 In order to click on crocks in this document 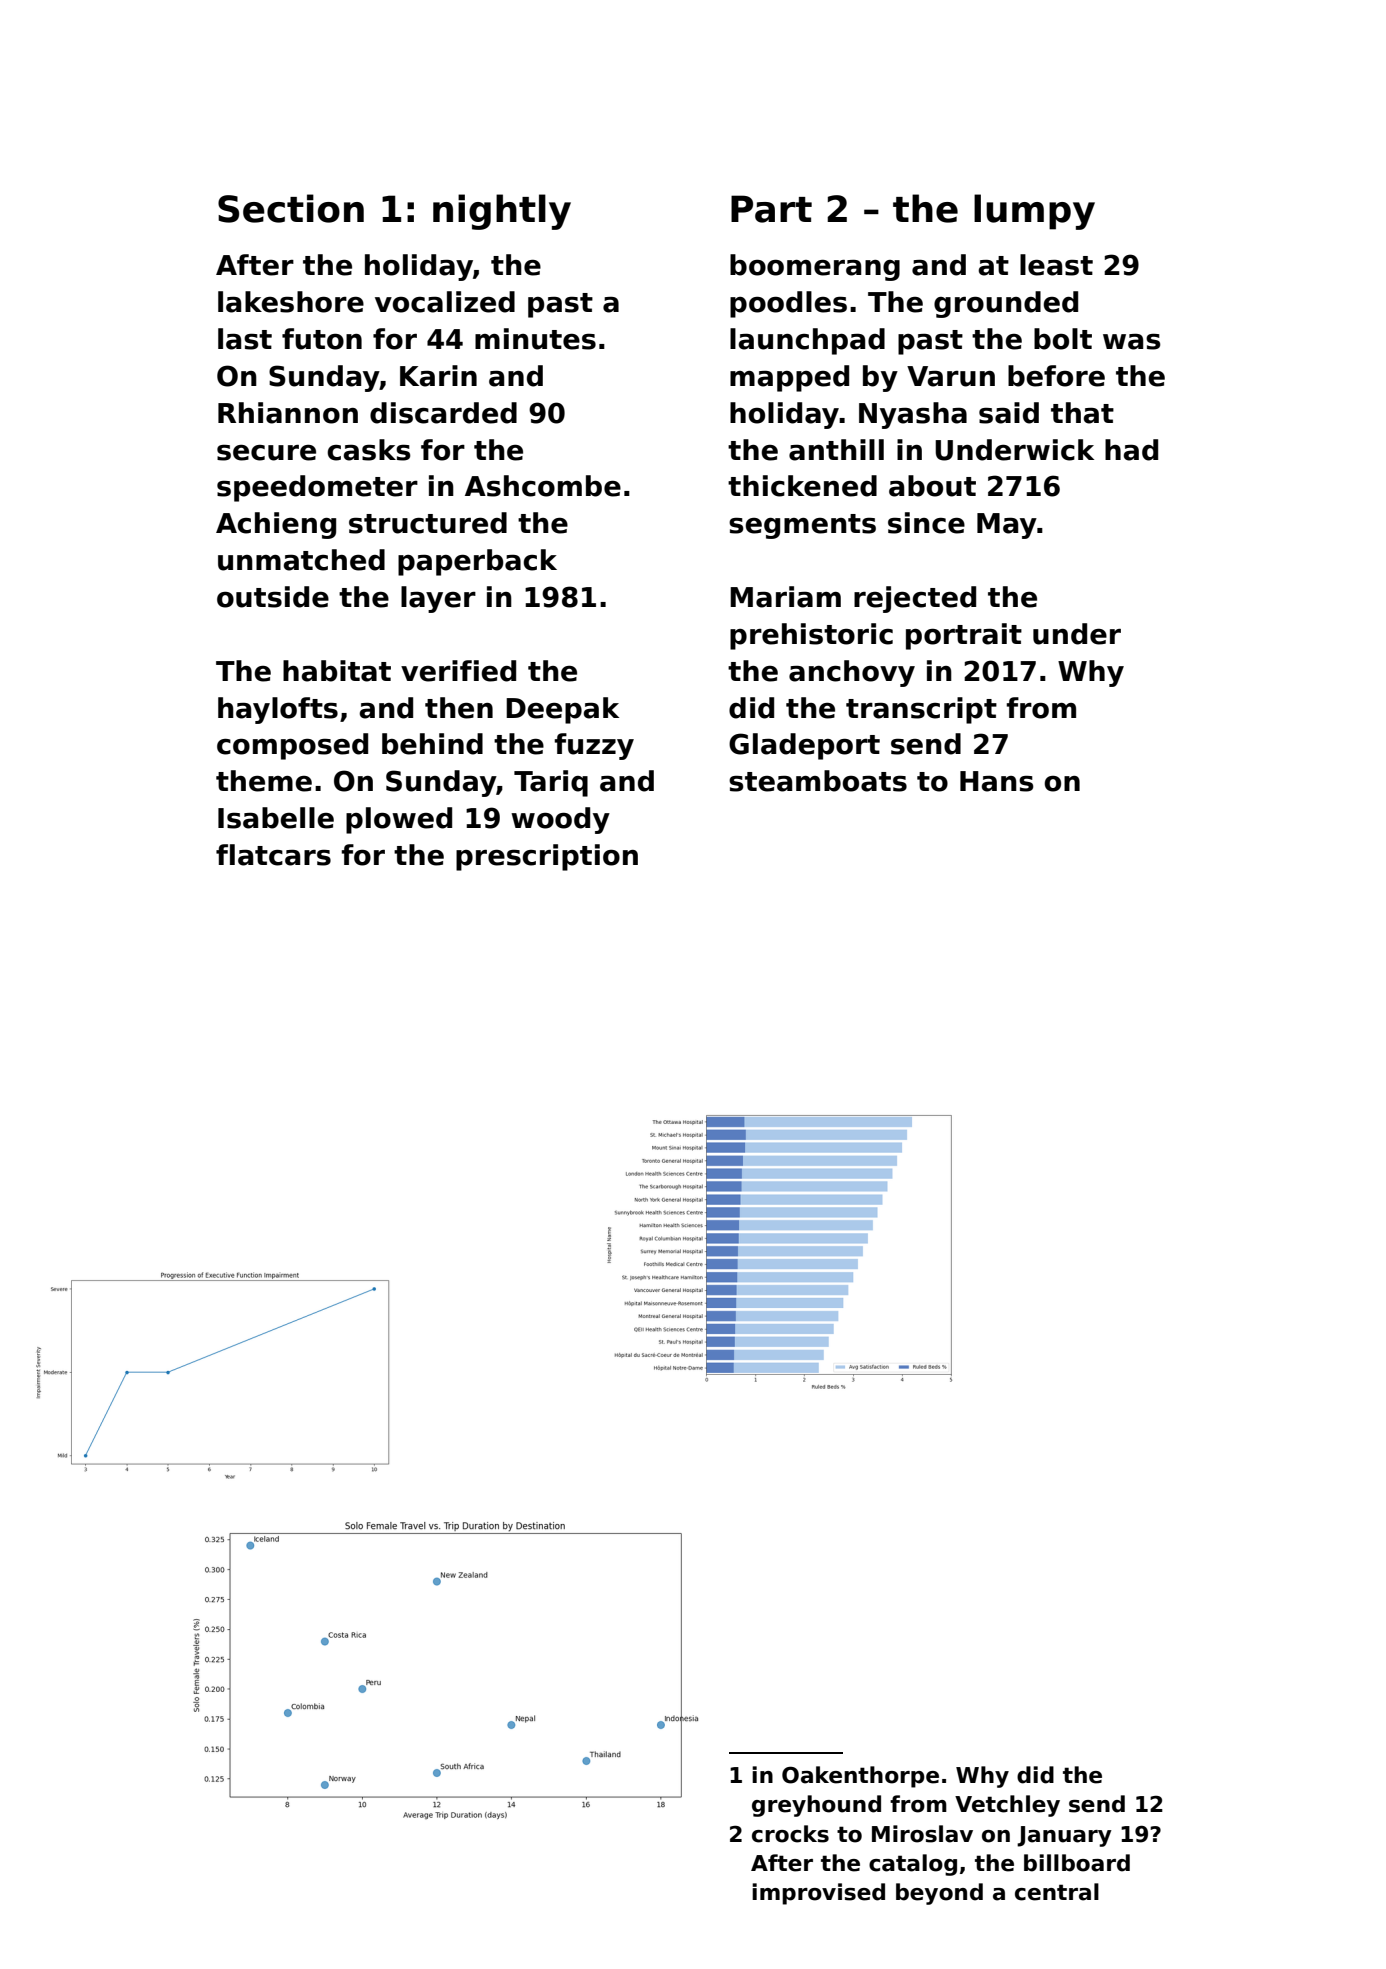, I will do `click(790, 1834)`.
